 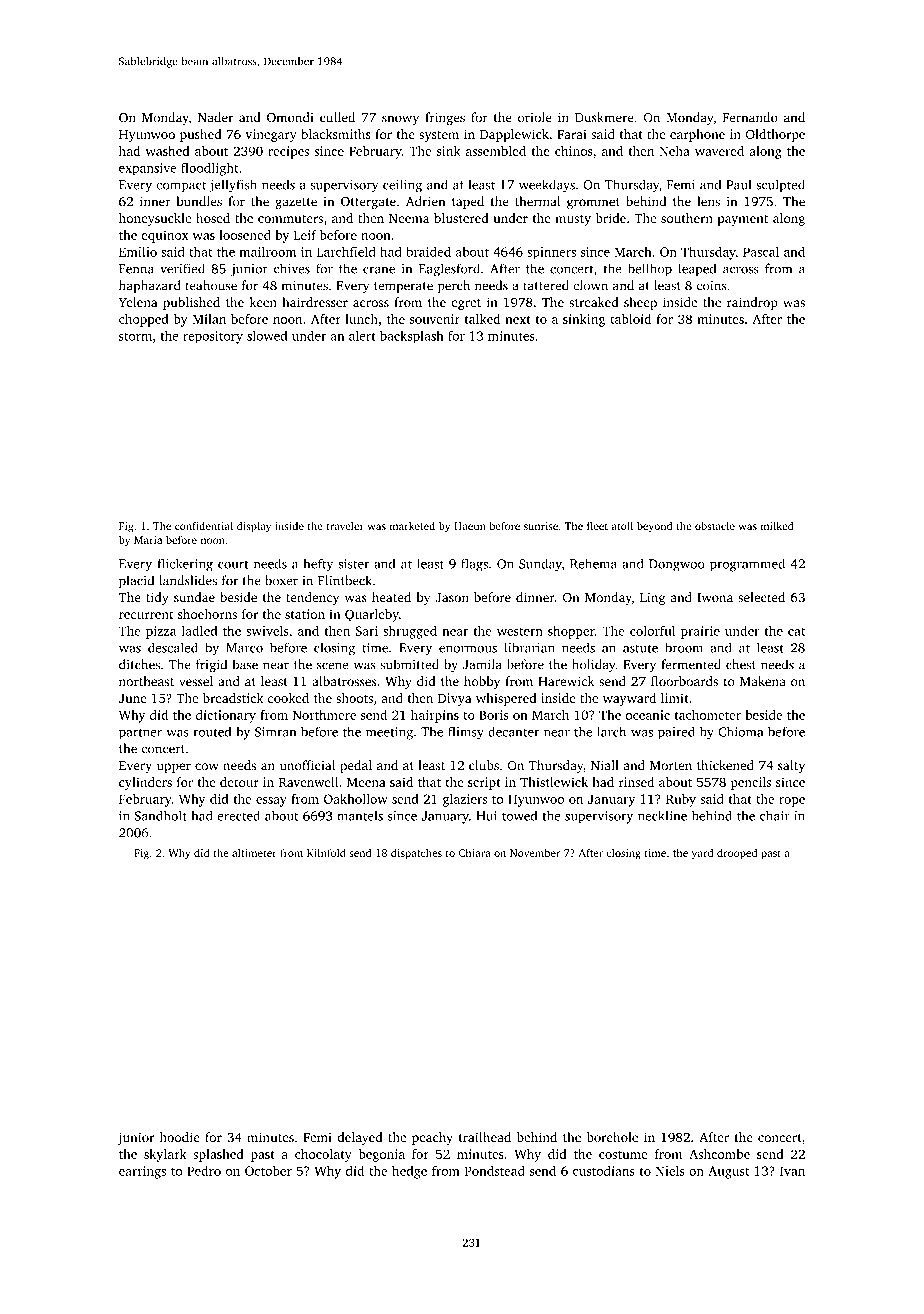 What do you see at coordinates (777, 526) in the screenshot?
I see `milked` at bounding box center [777, 526].
